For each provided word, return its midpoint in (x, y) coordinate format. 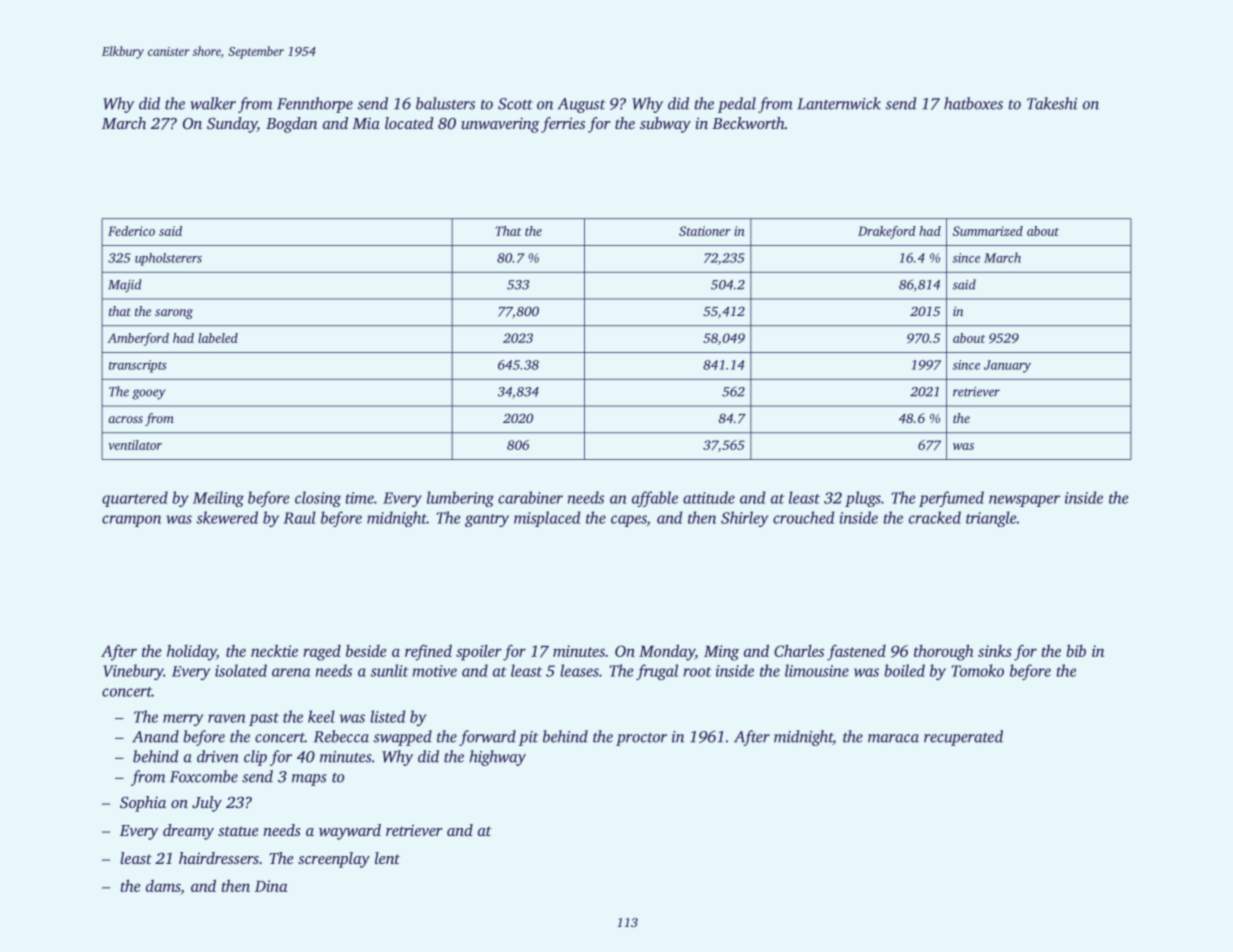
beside (366, 651)
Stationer (705, 231)
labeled (218, 338)
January (1007, 366)
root (698, 672)
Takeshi (1052, 103)
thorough (943, 653)
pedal (737, 105)
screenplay (334, 860)
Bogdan (291, 125)
